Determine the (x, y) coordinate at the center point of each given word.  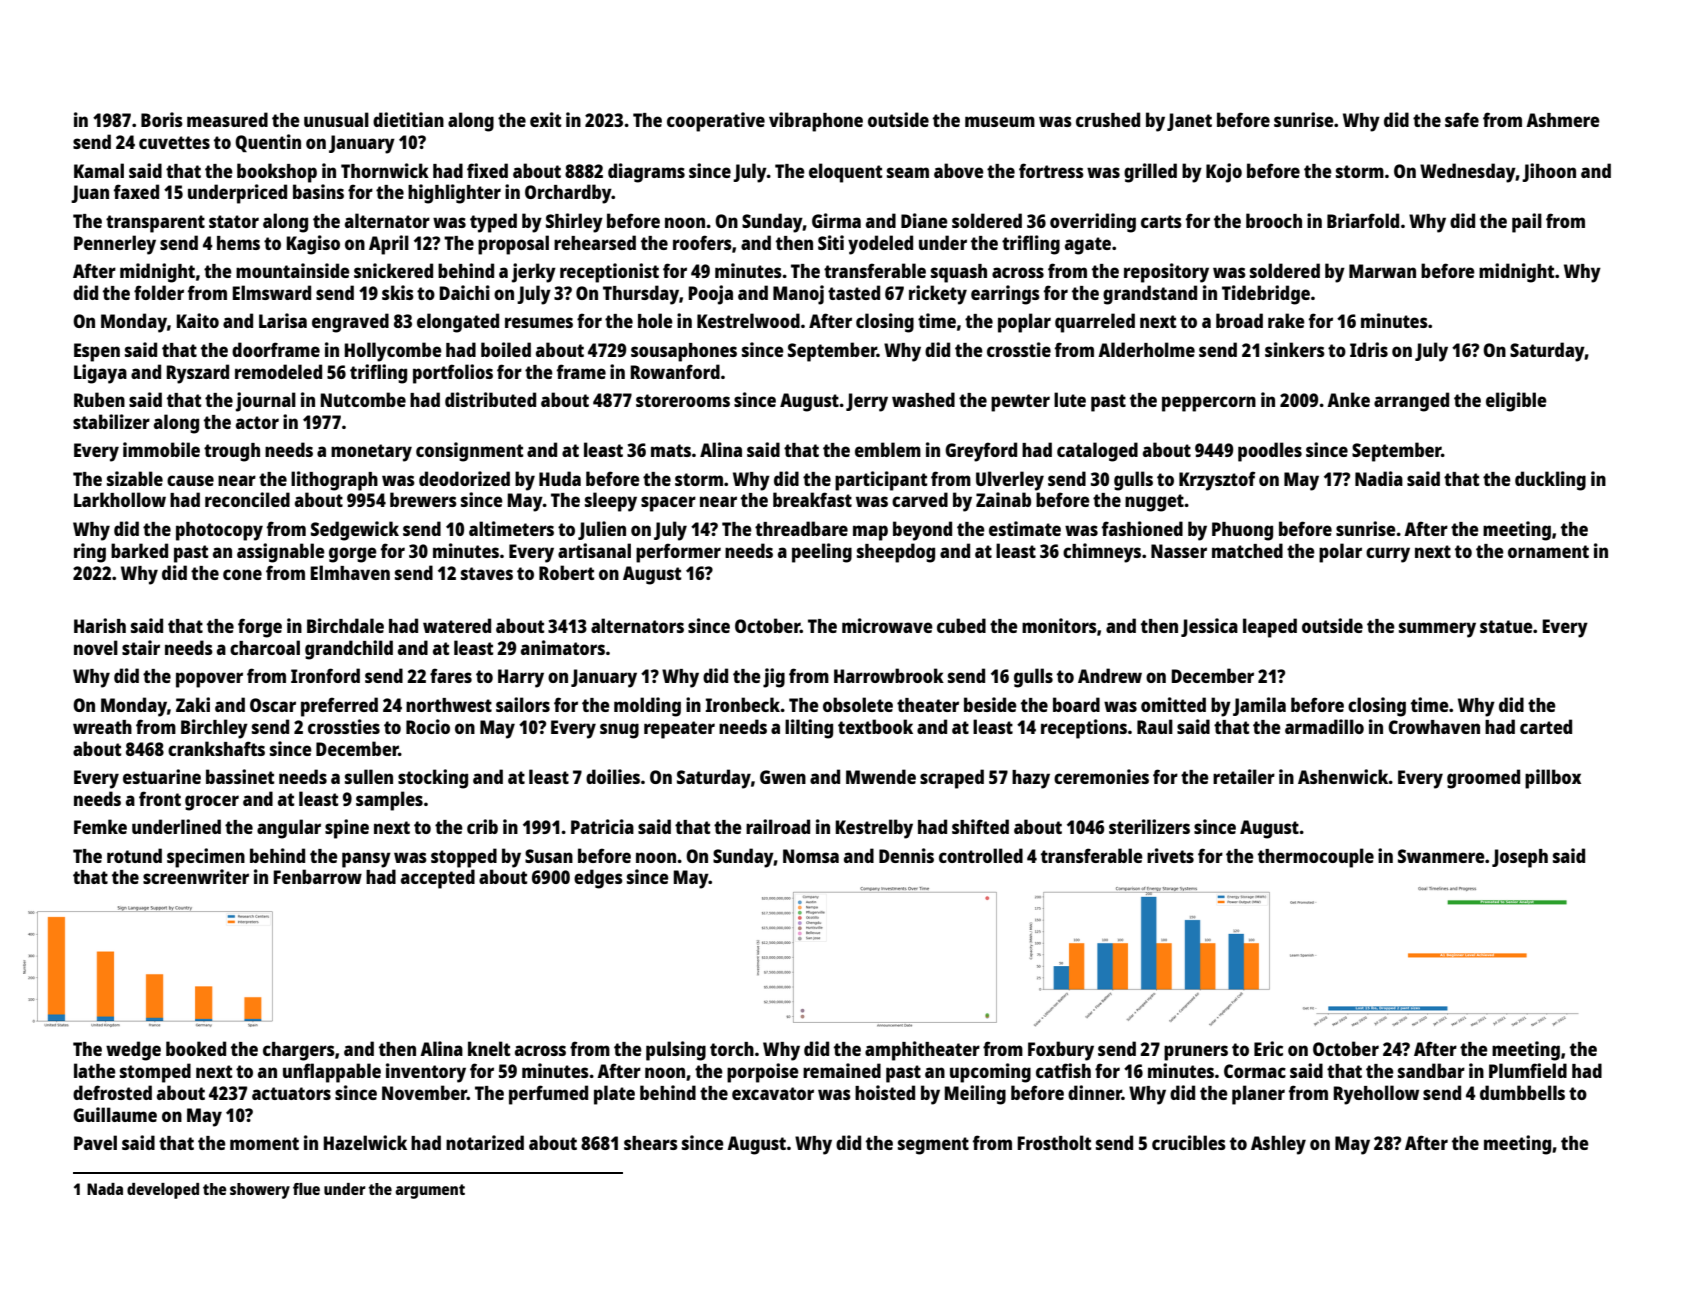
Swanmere (1441, 856)
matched (1247, 550)
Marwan (1382, 271)
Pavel (95, 1142)
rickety (938, 295)
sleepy (611, 502)
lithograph (334, 481)
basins (318, 191)
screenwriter (196, 876)
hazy (1031, 779)
